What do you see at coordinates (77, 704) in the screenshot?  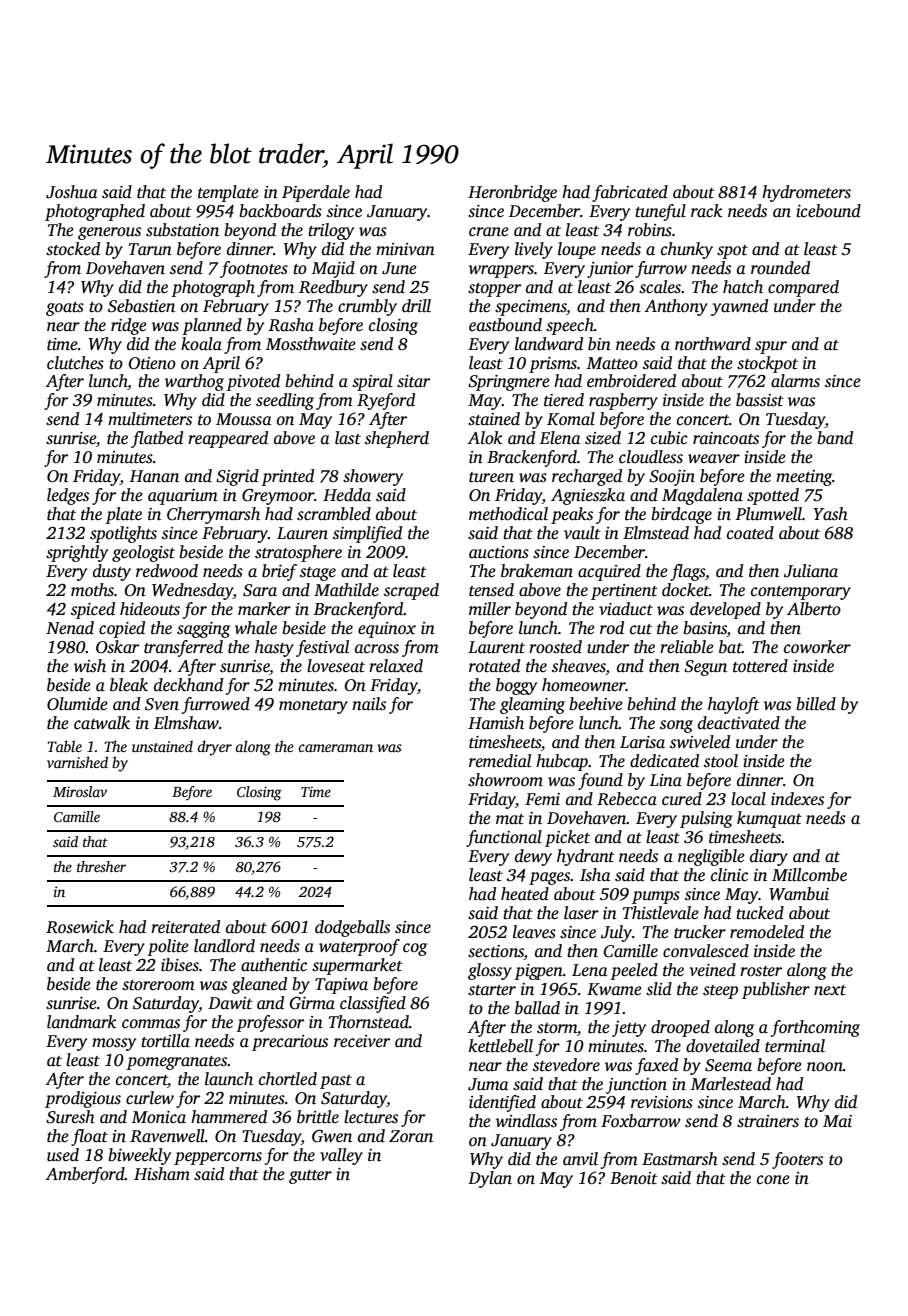 I see `Olumide` at bounding box center [77, 704].
